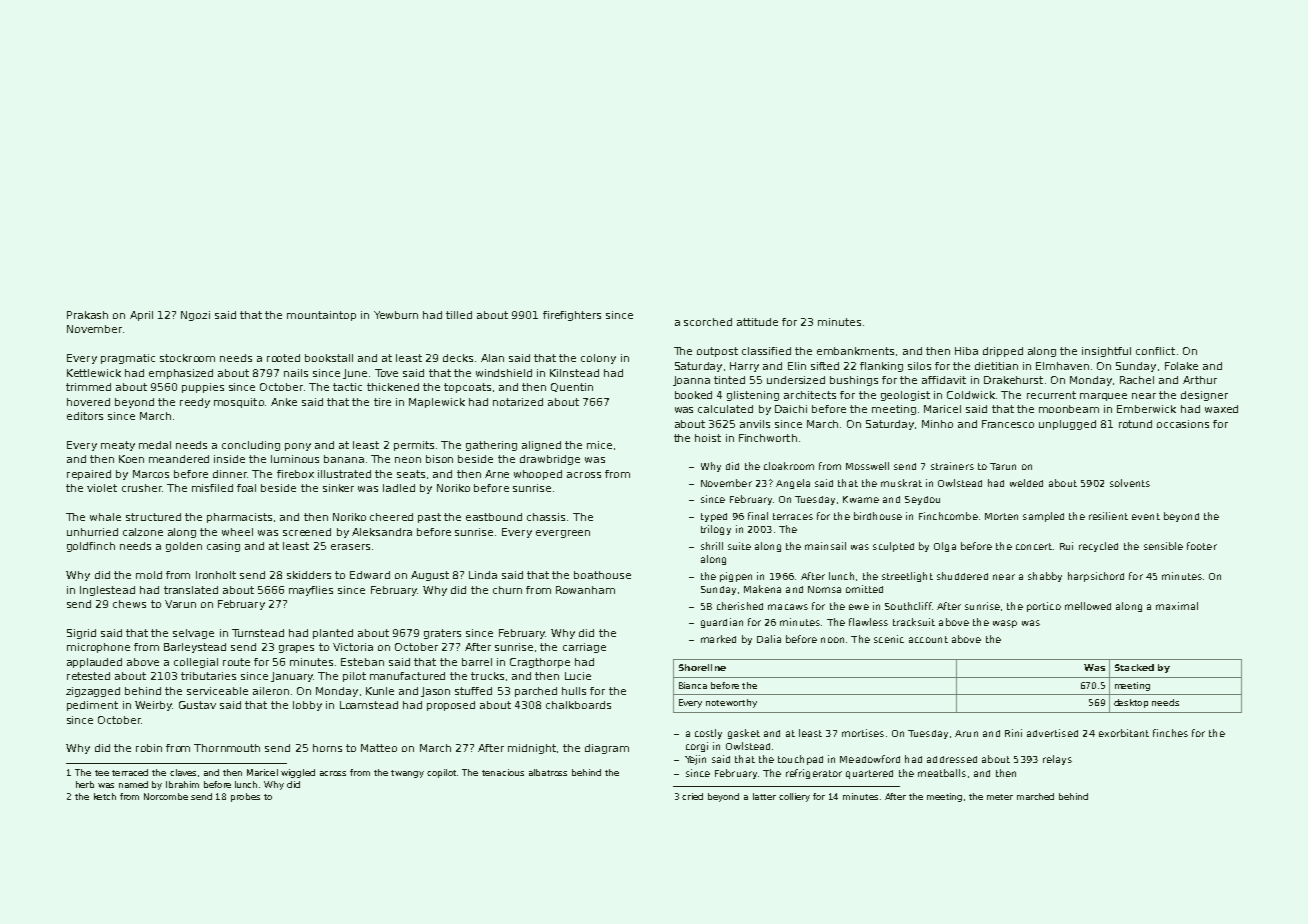 The image size is (1308, 924). Describe the element at coordinates (725, 409) in the document. I see `calculated` at that location.
